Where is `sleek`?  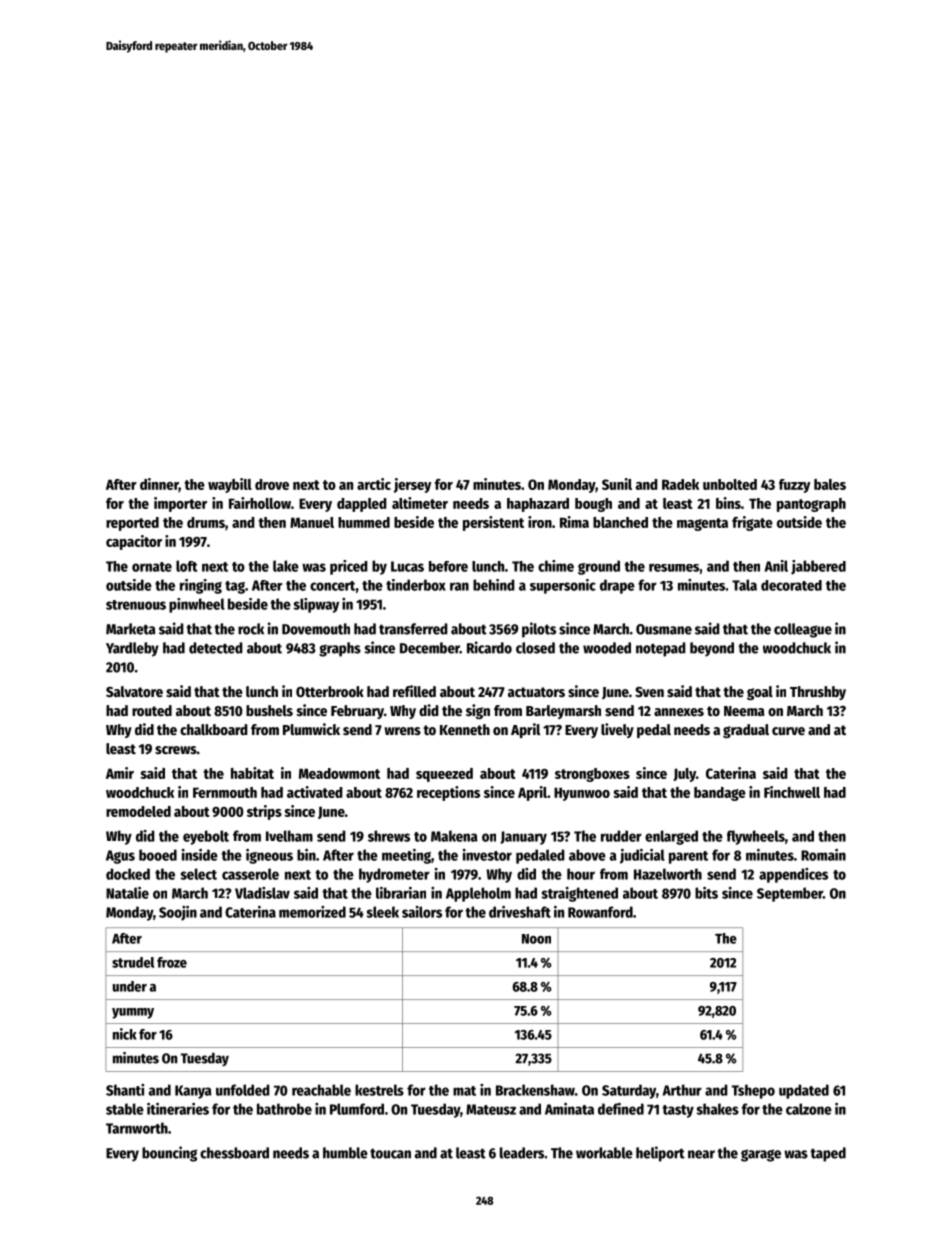 sleek is located at coordinates (382, 912).
